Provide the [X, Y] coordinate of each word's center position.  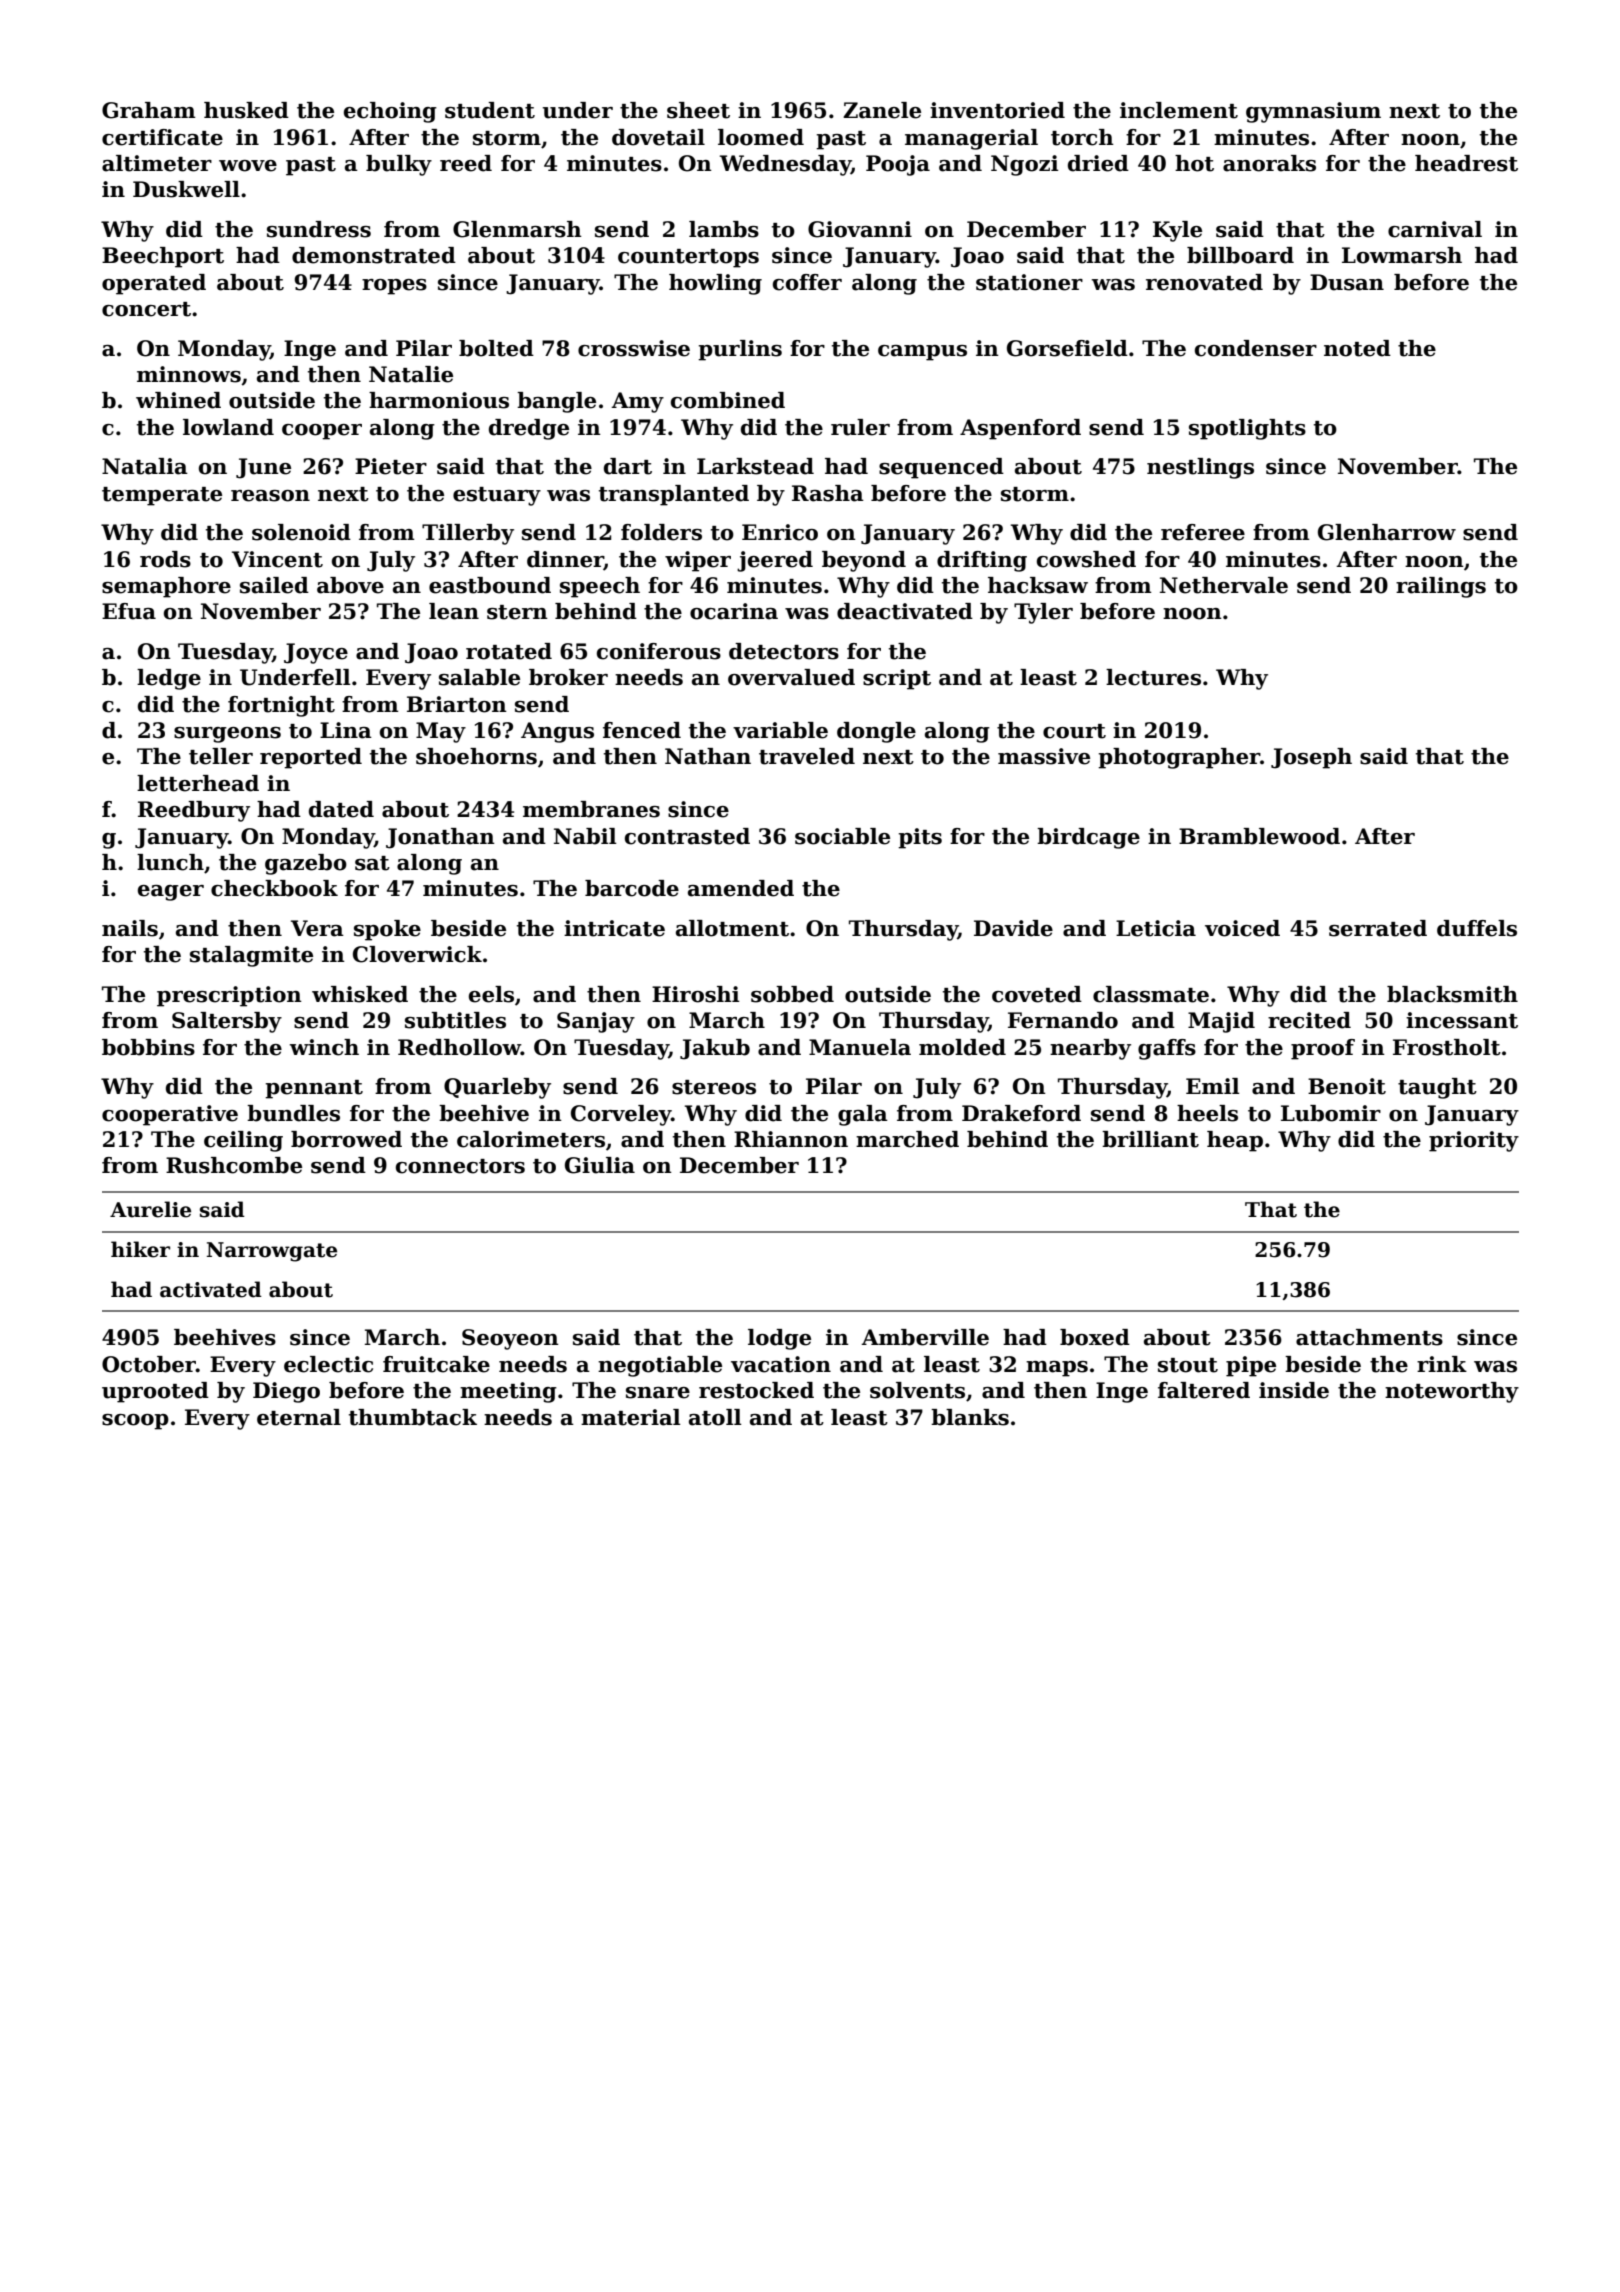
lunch [170, 862]
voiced [1242, 928]
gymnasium [1313, 112]
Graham [149, 110]
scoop [135, 1422]
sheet [698, 110]
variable [780, 730]
